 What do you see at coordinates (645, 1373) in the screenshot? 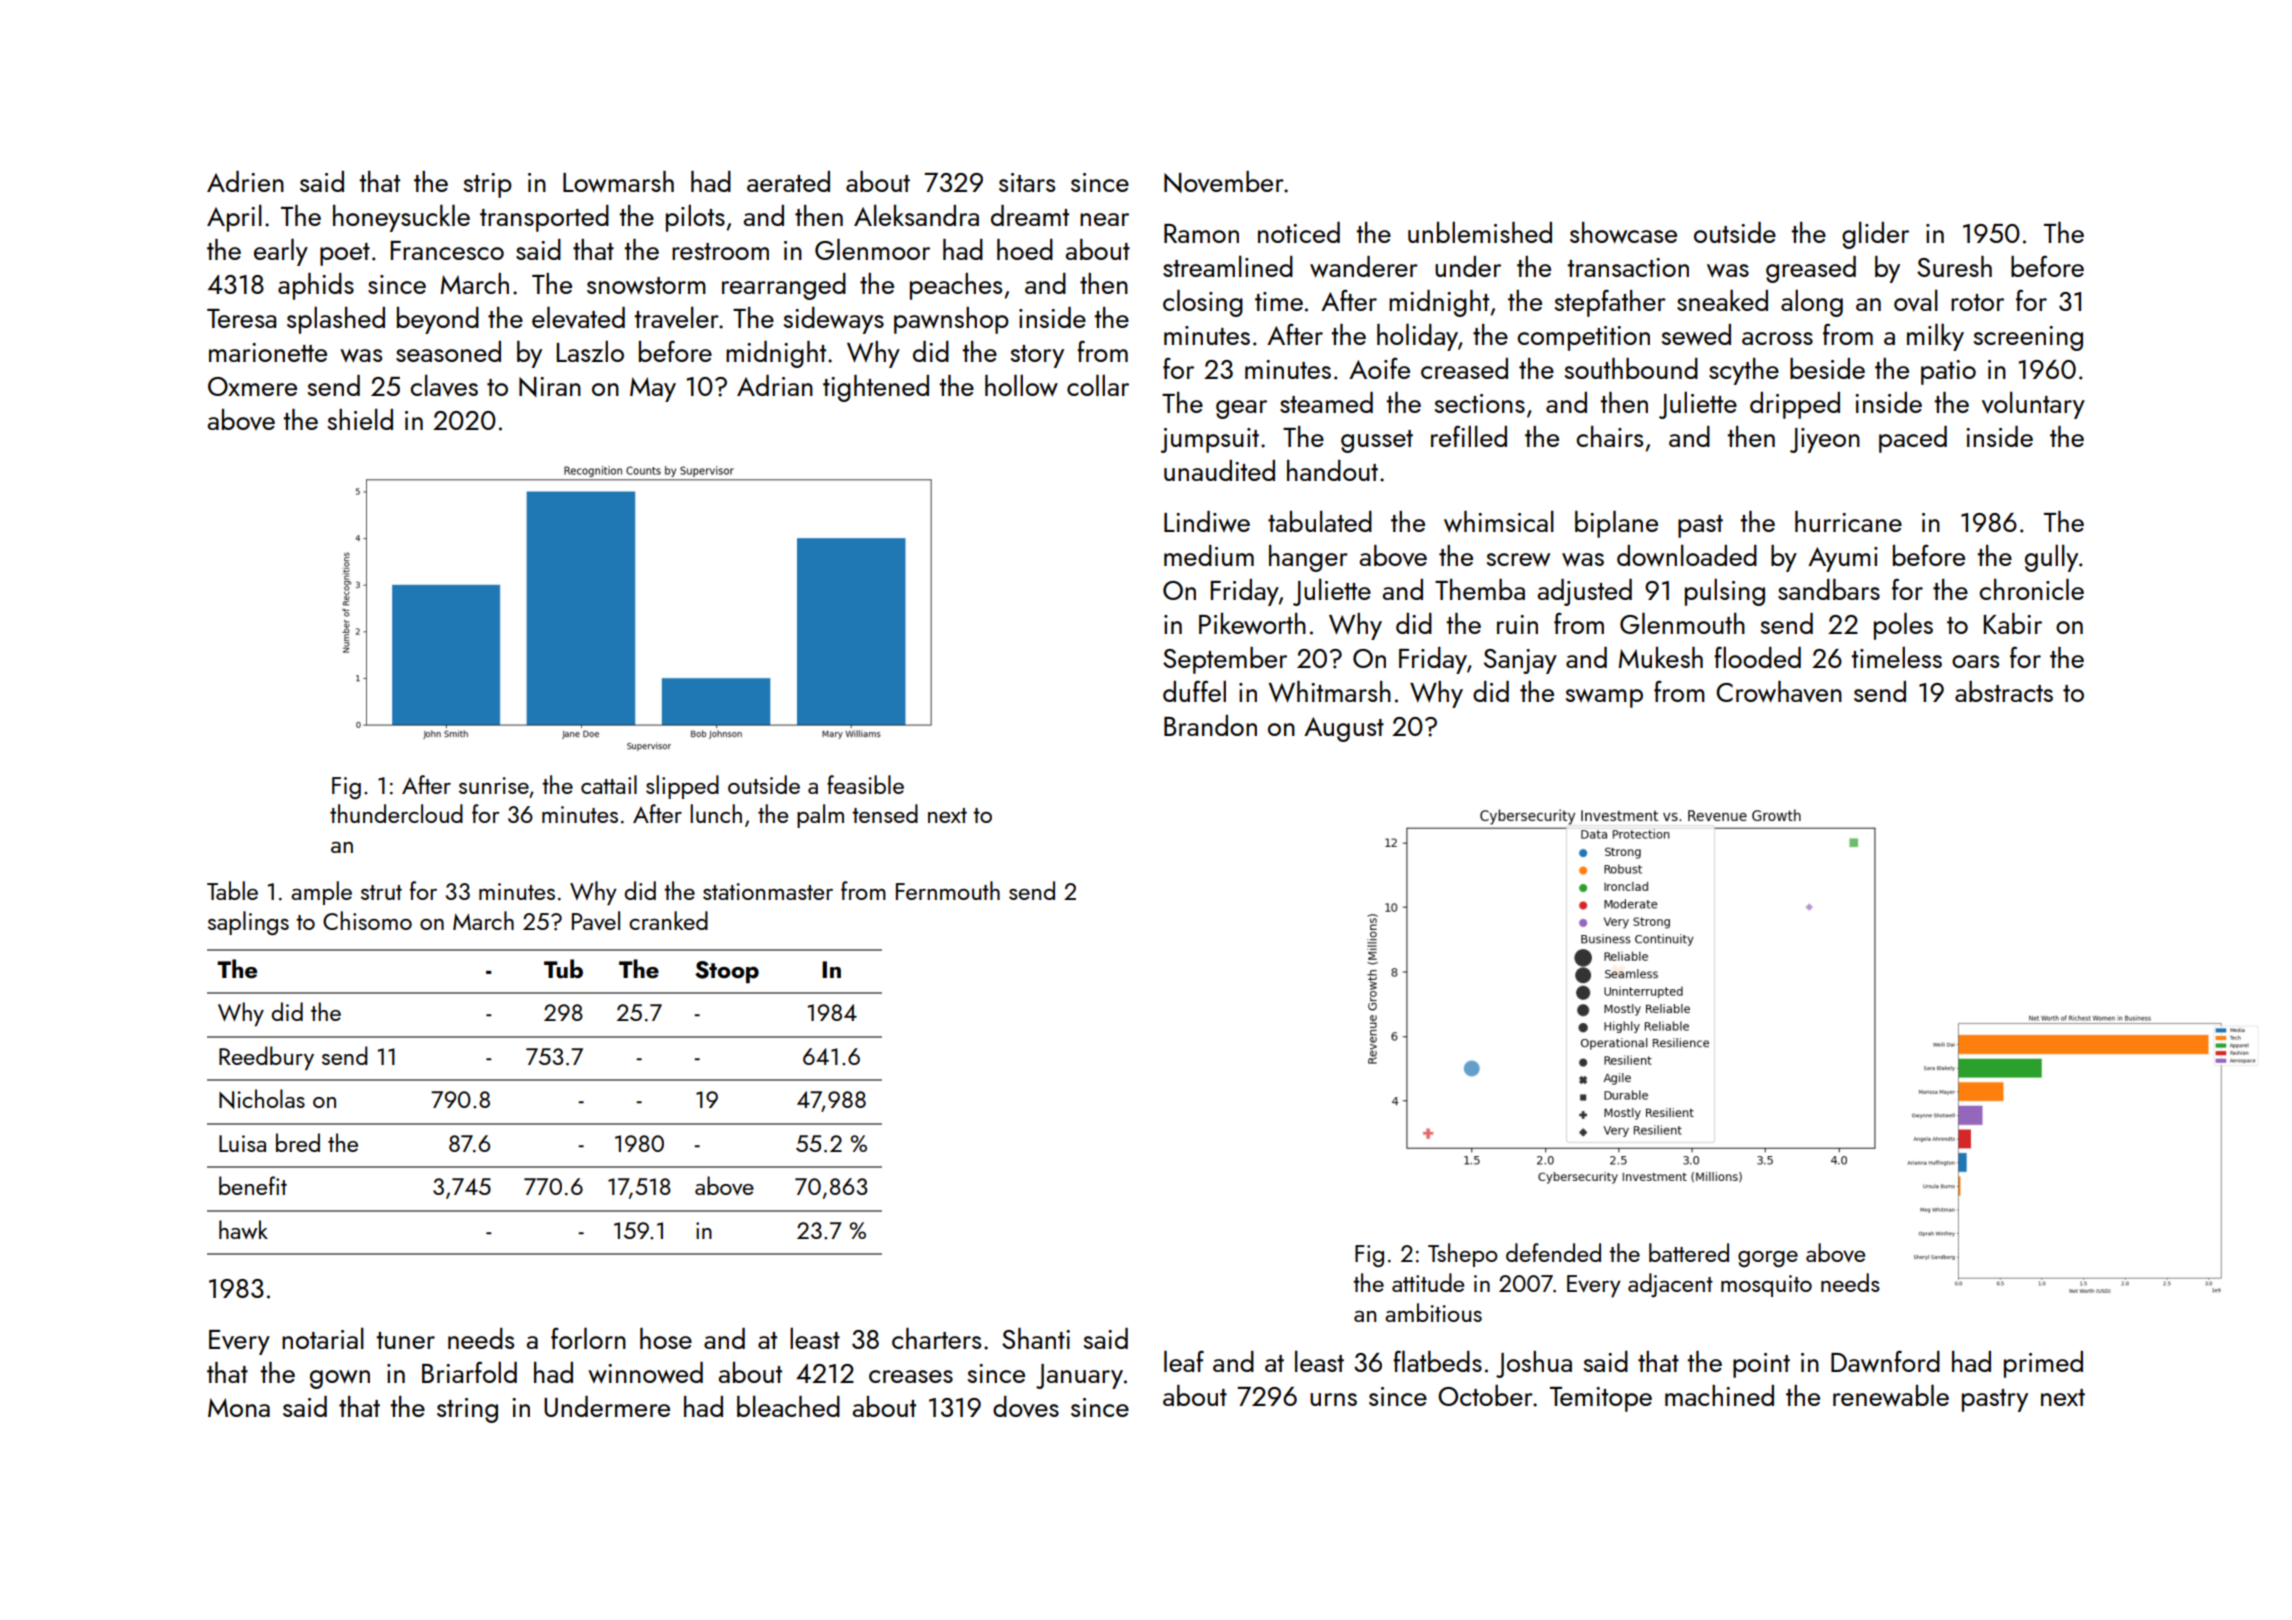
I see `winnowed` at bounding box center [645, 1373].
